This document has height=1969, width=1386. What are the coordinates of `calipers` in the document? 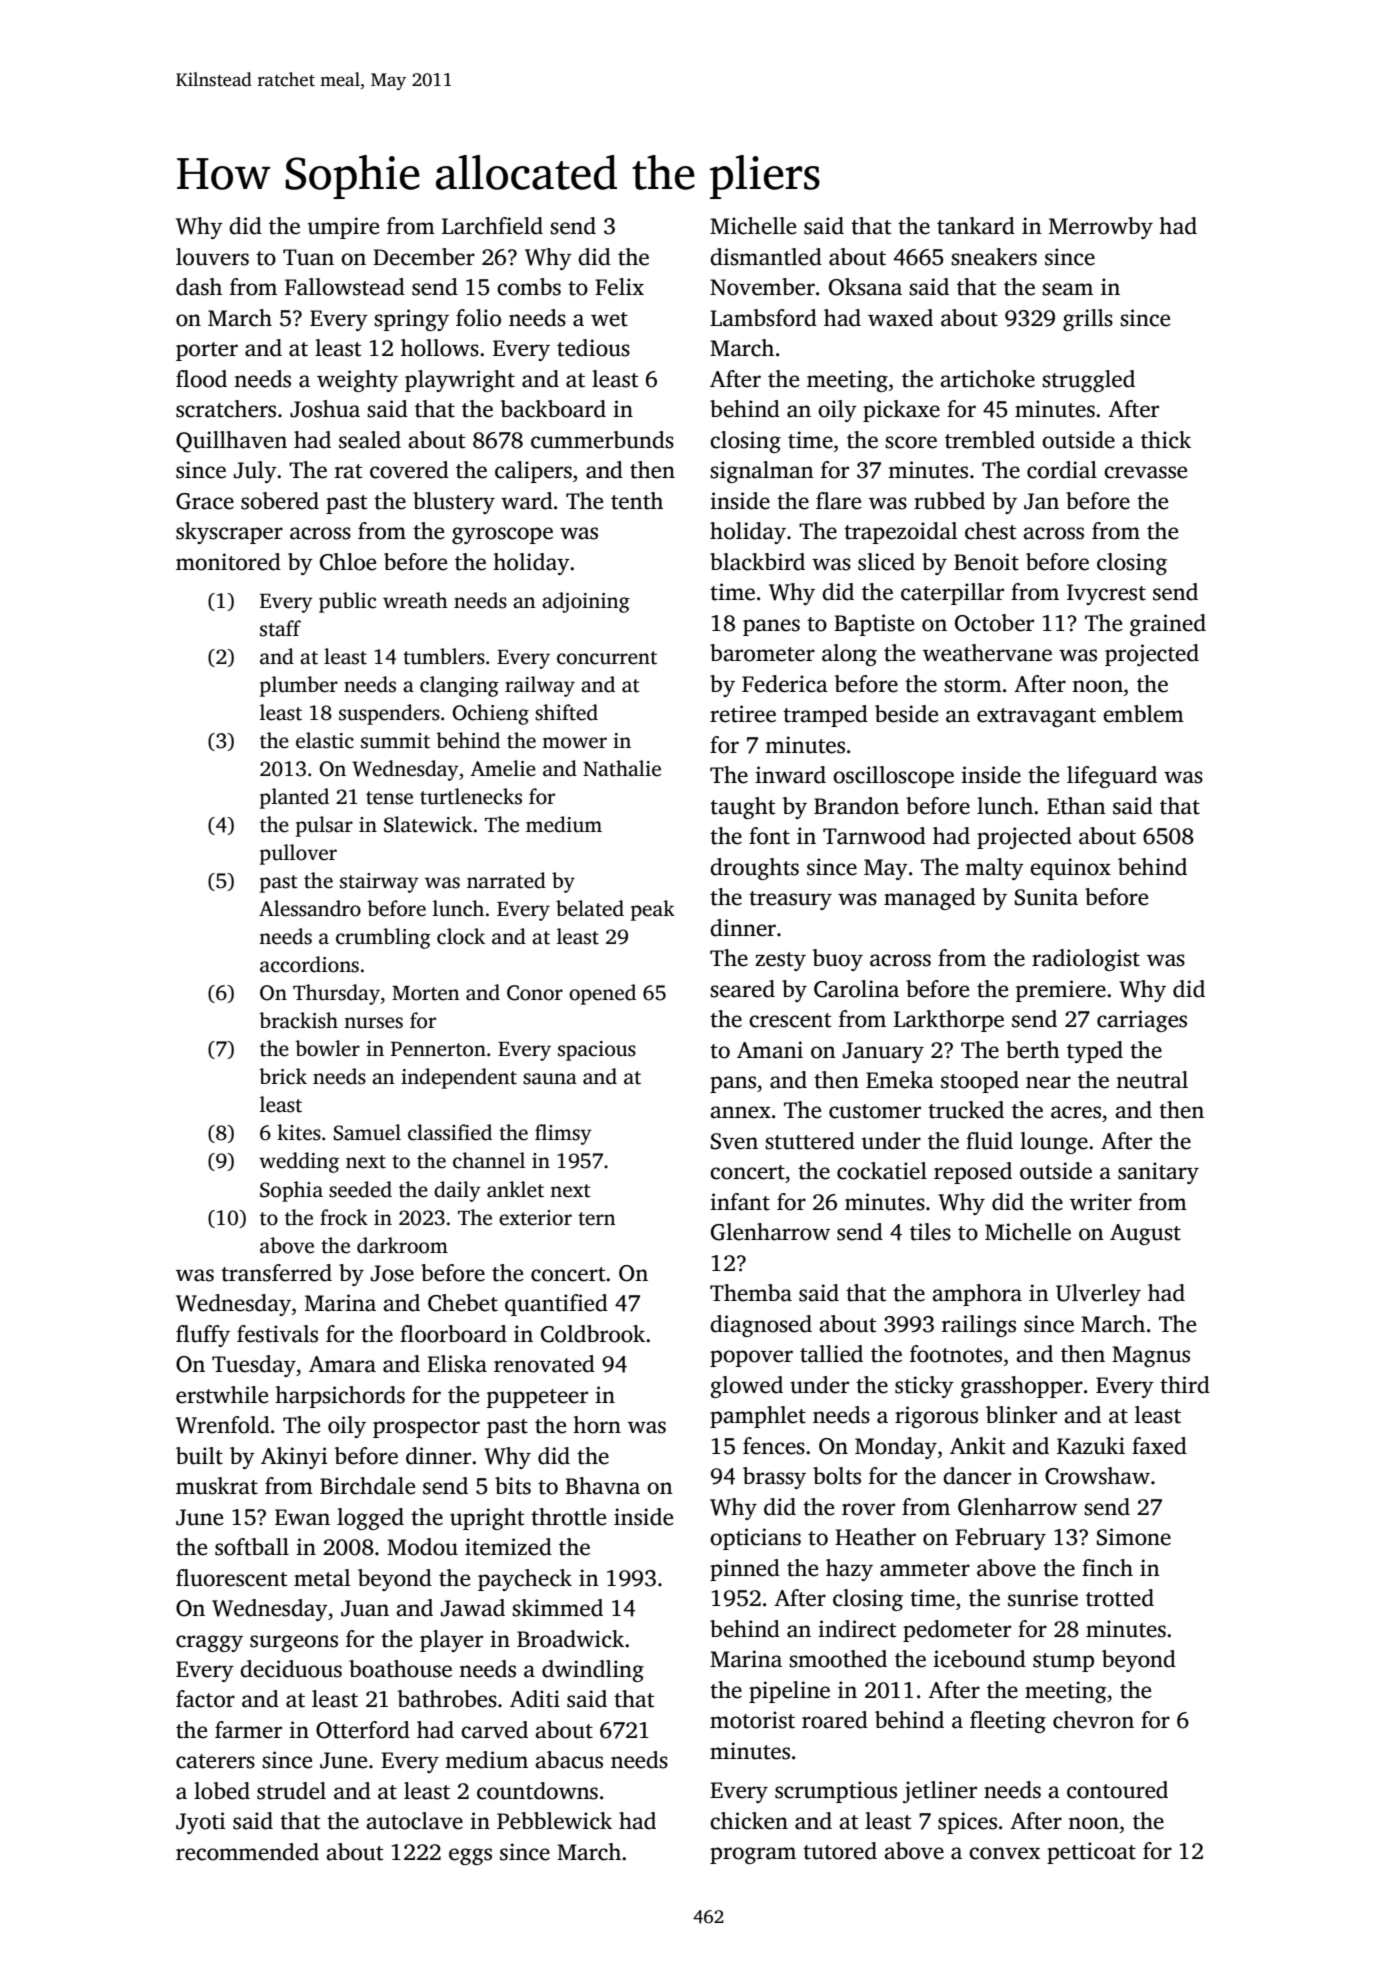 It's located at (533, 472).
